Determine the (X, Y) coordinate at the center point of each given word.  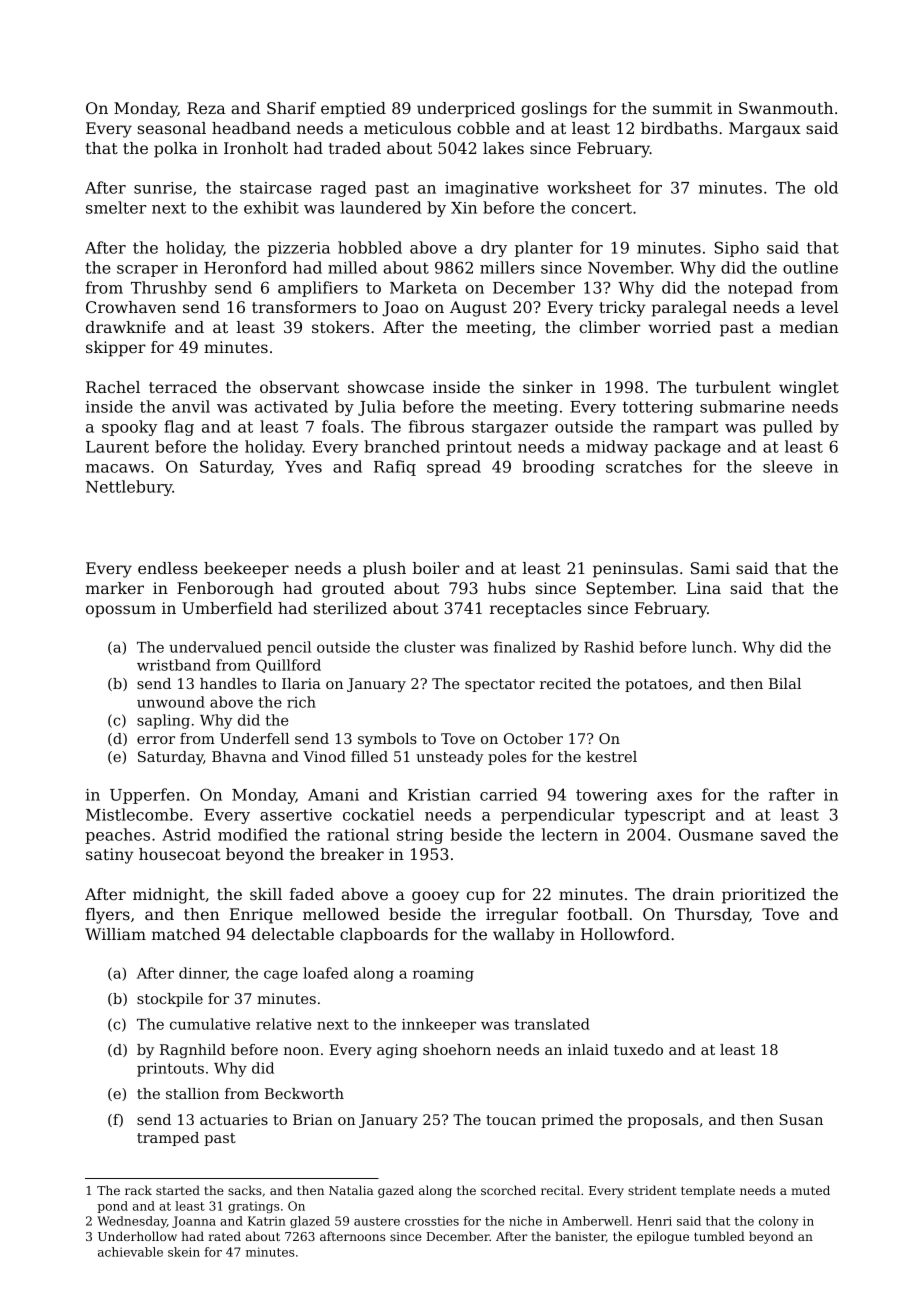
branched (402, 446)
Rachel (113, 387)
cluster (429, 647)
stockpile (170, 1000)
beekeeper (246, 570)
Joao (400, 309)
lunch (712, 647)
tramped (168, 1139)
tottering (658, 408)
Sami (710, 568)
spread (454, 468)
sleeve (787, 466)
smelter (116, 207)
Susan (801, 1119)
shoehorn (457, 1049)
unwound (171, 702)
